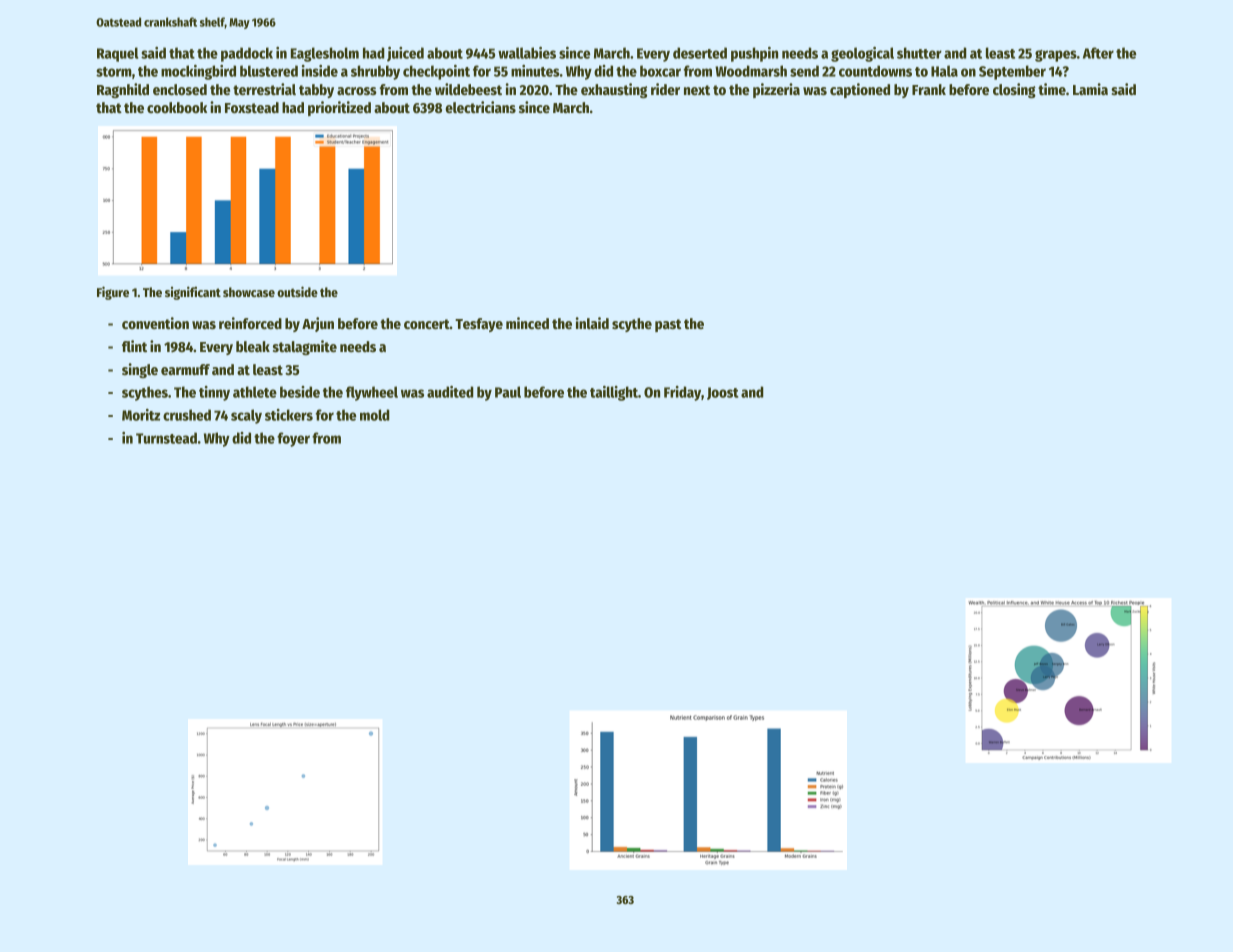  Describe the element at coordinates (177, 107) in the page. I see `cookbook` at that location.
